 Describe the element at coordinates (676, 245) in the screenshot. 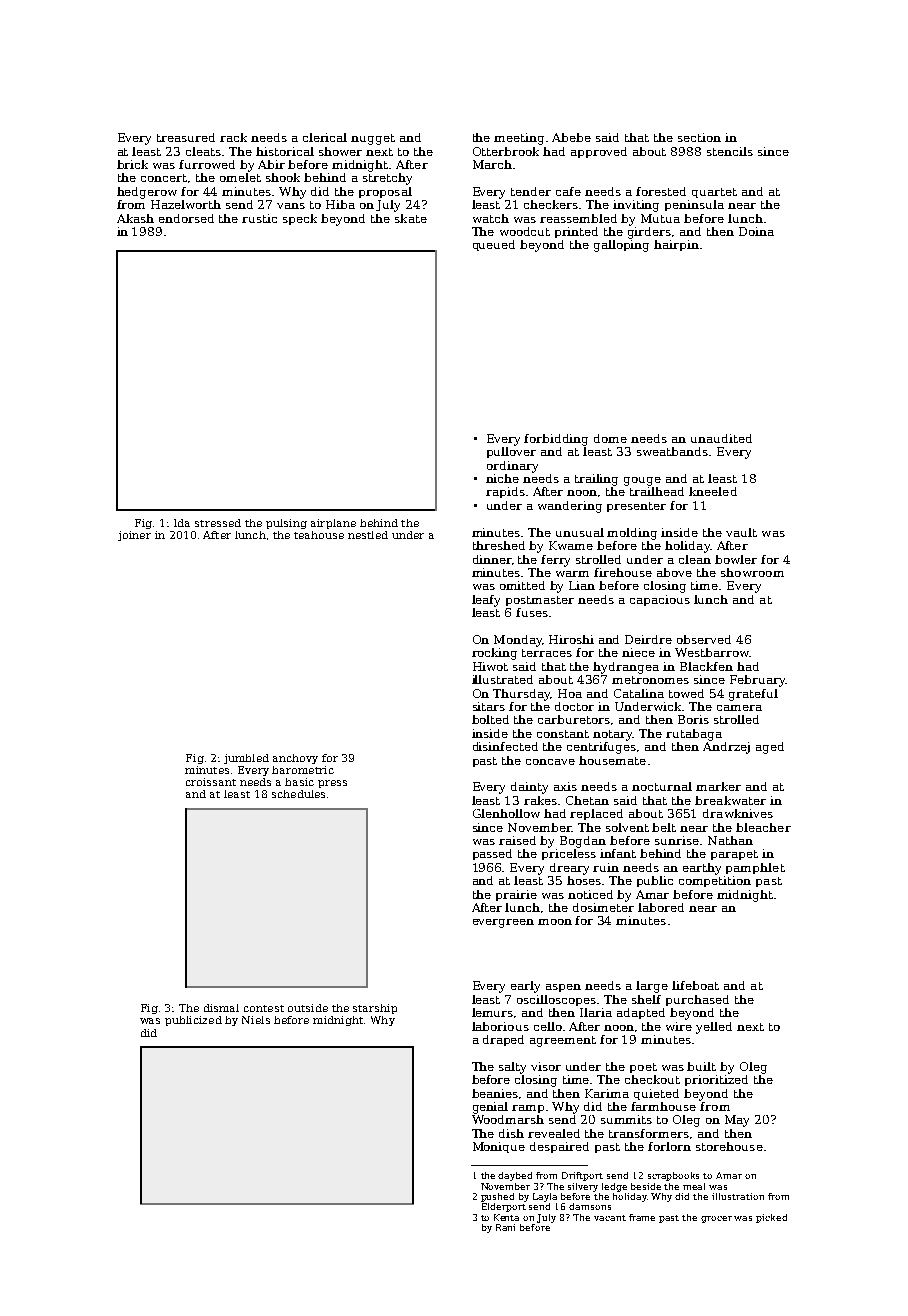

I see `hairpin` at that location.
